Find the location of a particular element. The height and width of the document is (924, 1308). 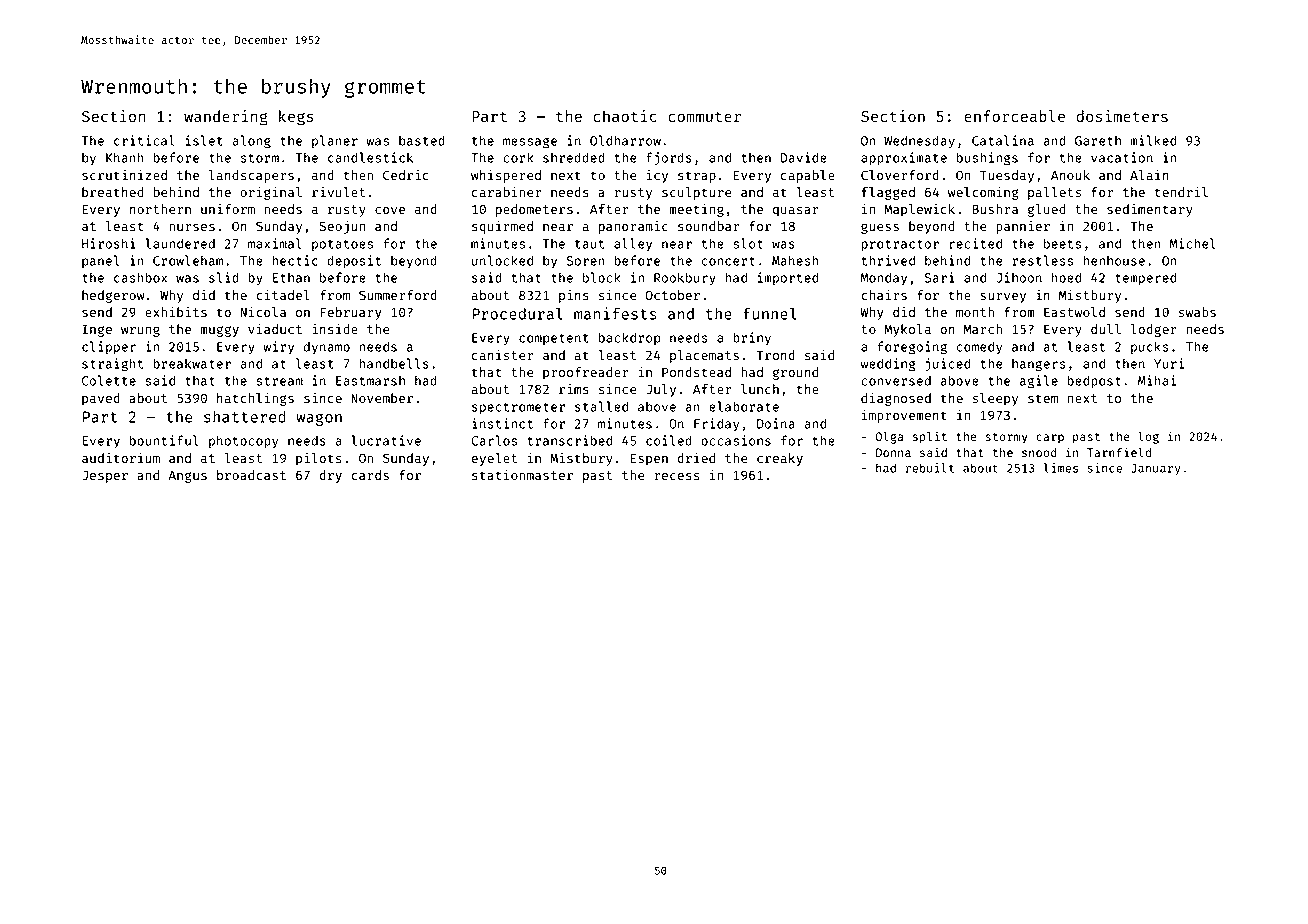

sedimentary is located at coordinates (1150, 210).
